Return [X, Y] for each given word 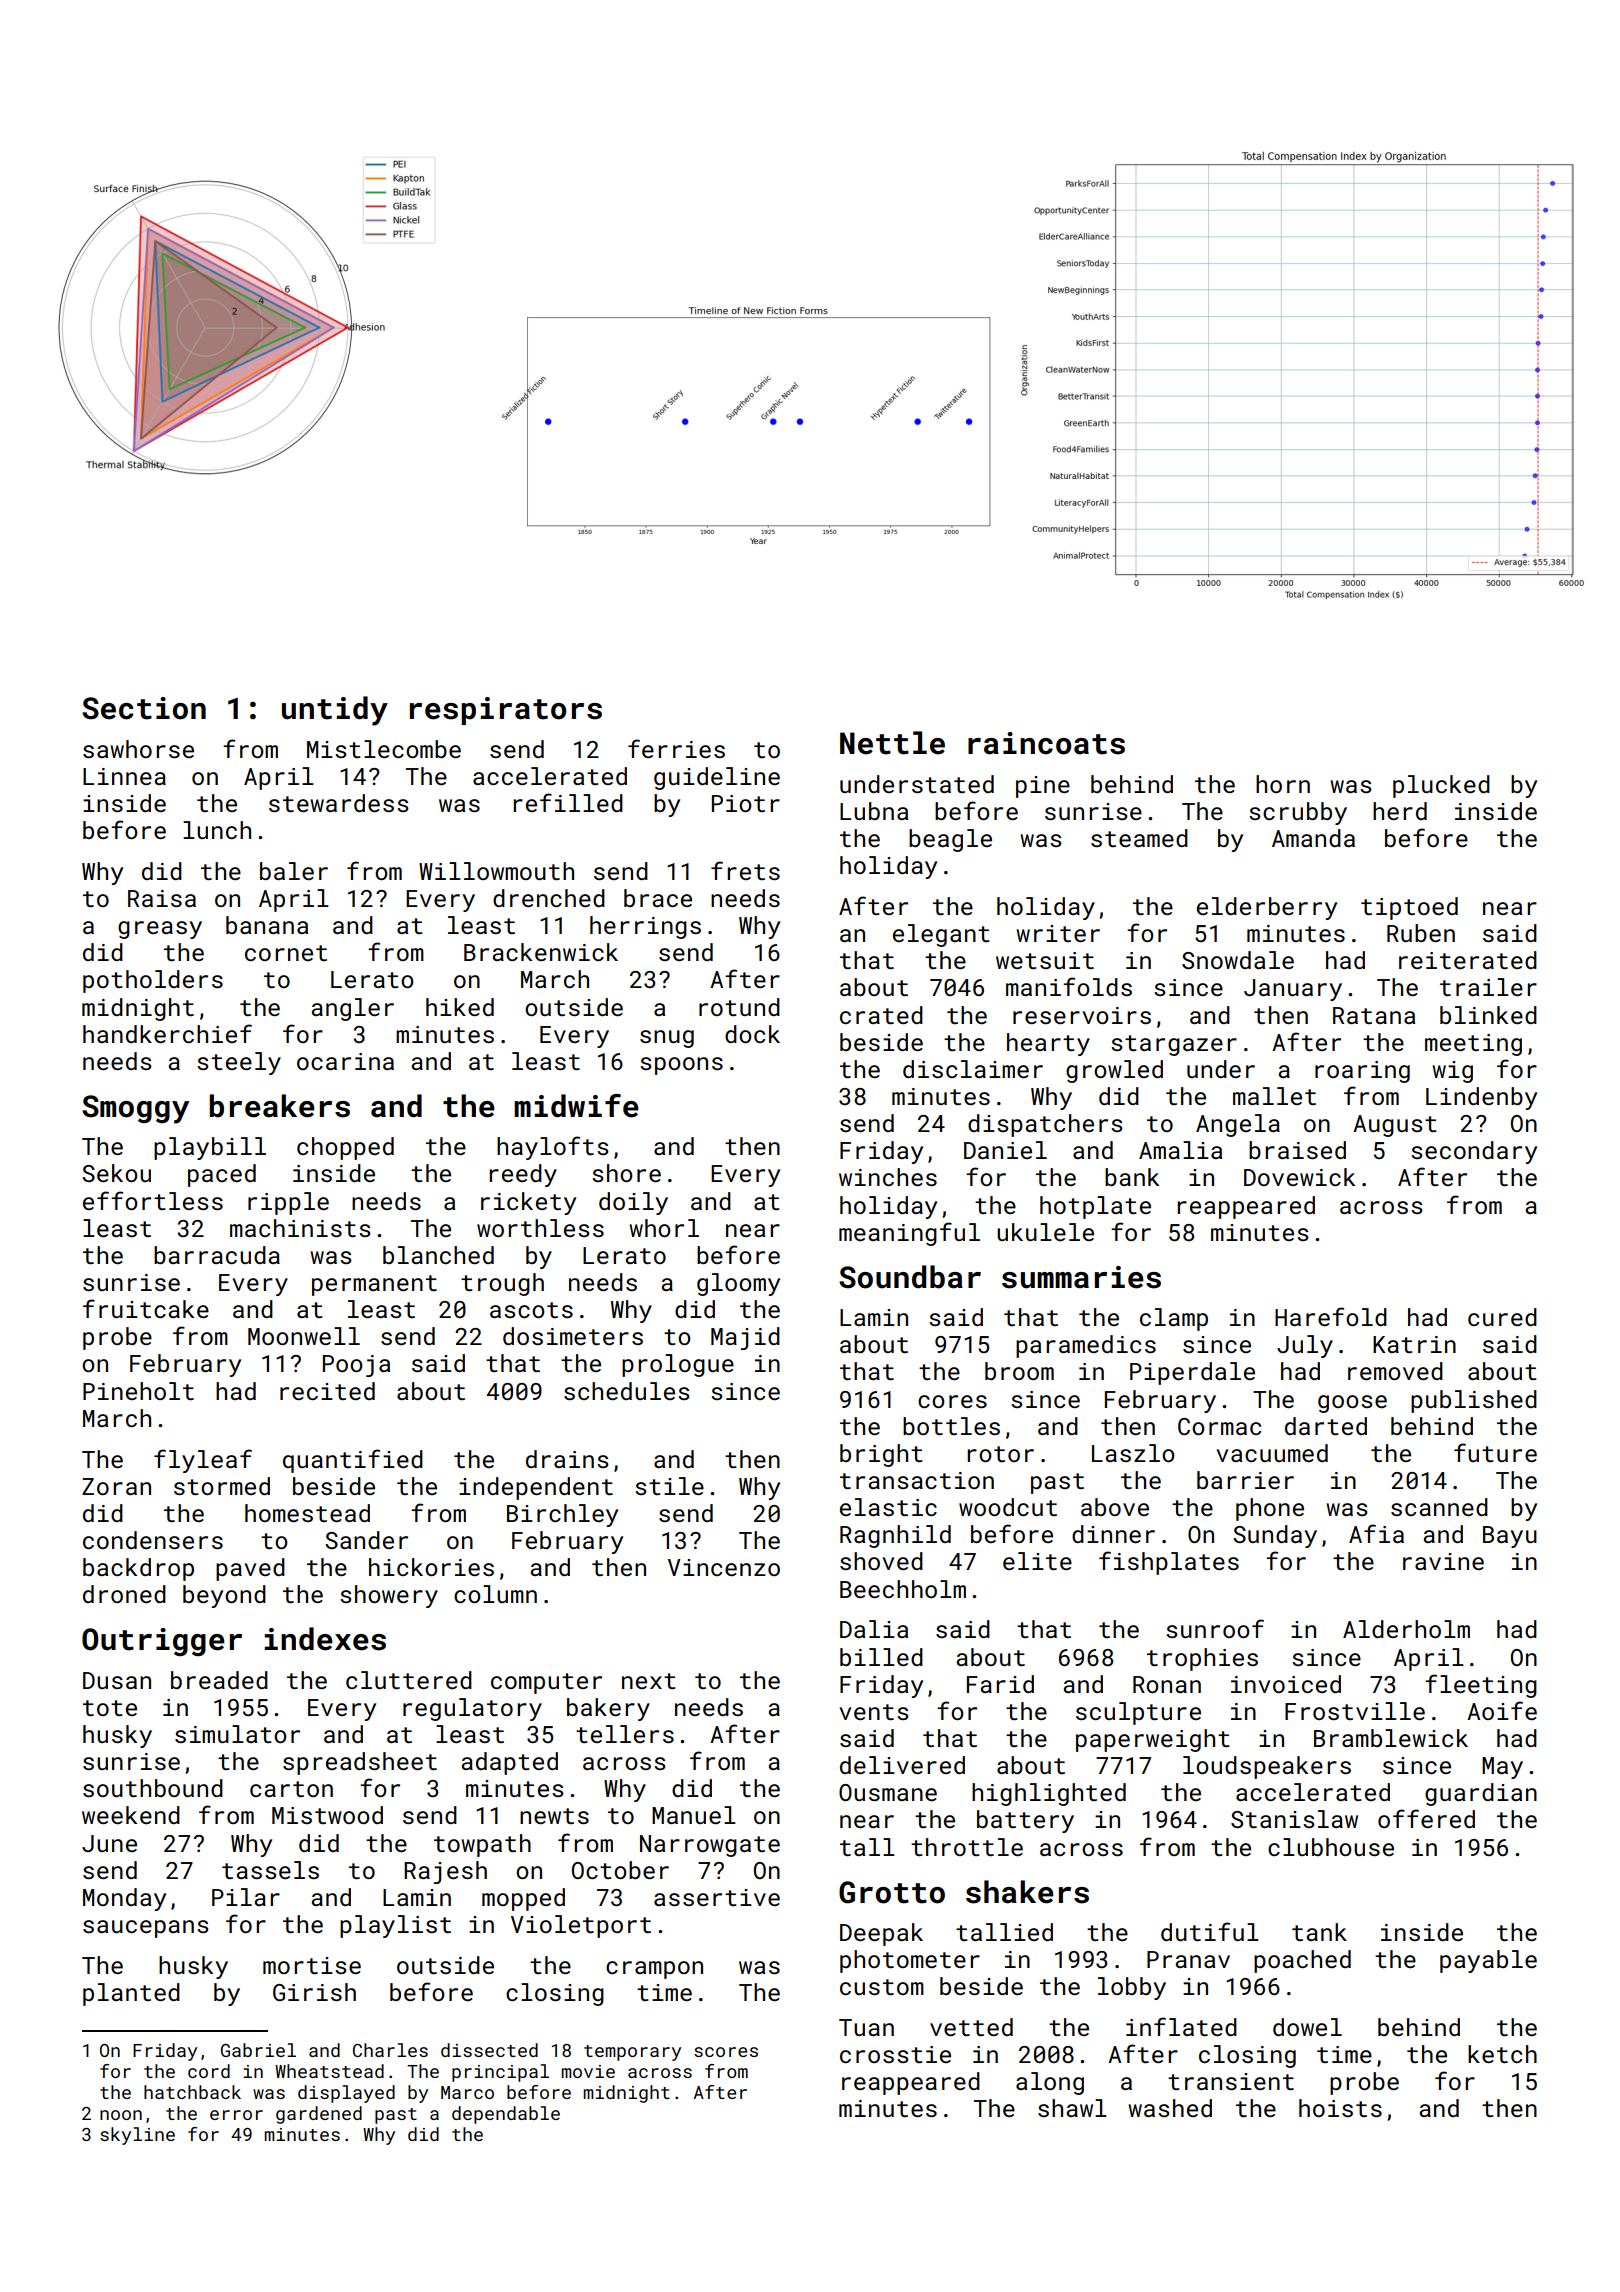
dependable [506, 2115]
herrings [645, 927]
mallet [1274, 1096]
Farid [1000, 1684]
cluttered [409, 1680]
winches [888, 1177]
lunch [217, 830]
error [236, 2115]
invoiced [1286, 1684]
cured [1502, 1317]
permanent [374, 1285]
